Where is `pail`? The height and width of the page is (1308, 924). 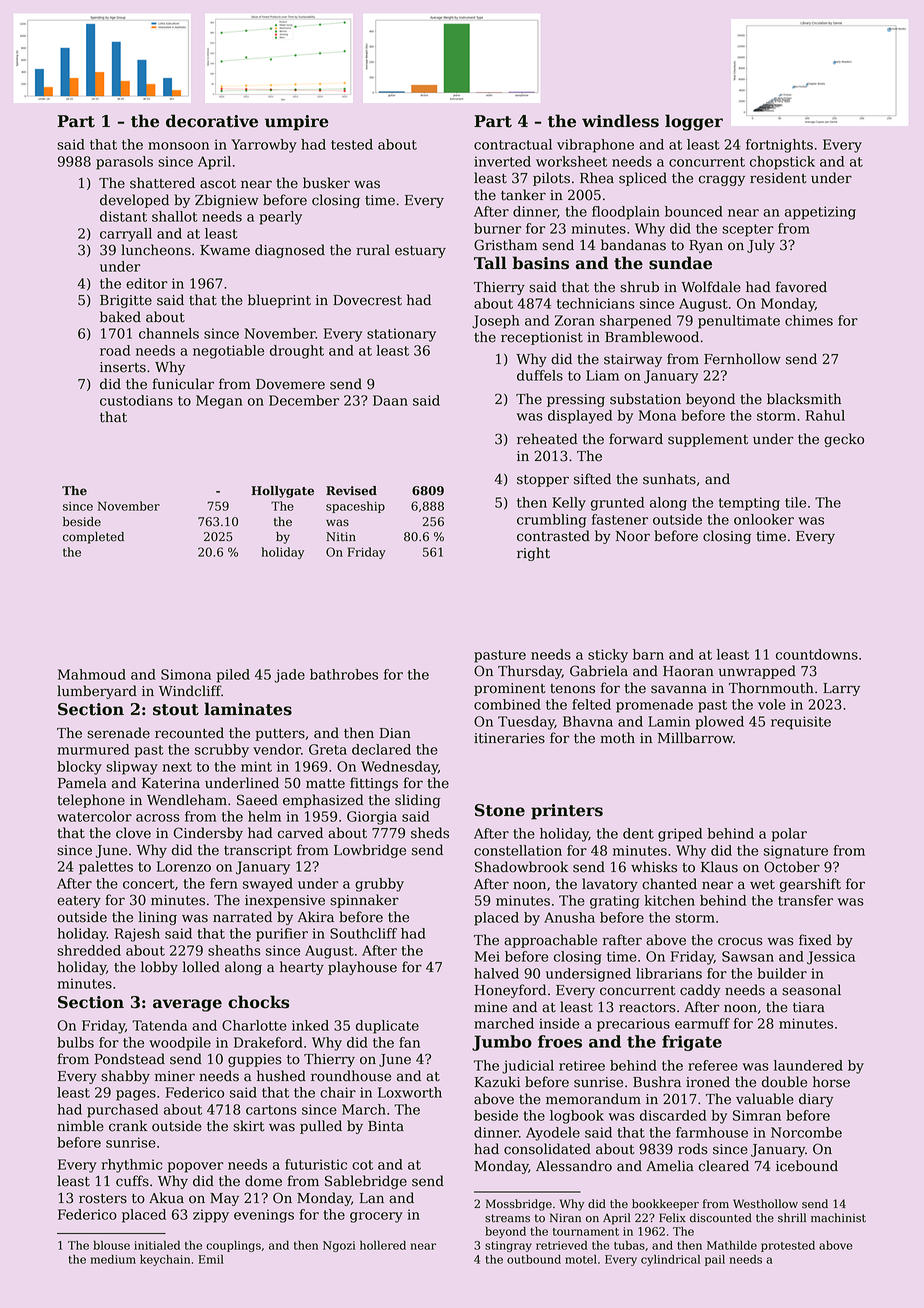
pail is located at coordinates (715, 1260).
